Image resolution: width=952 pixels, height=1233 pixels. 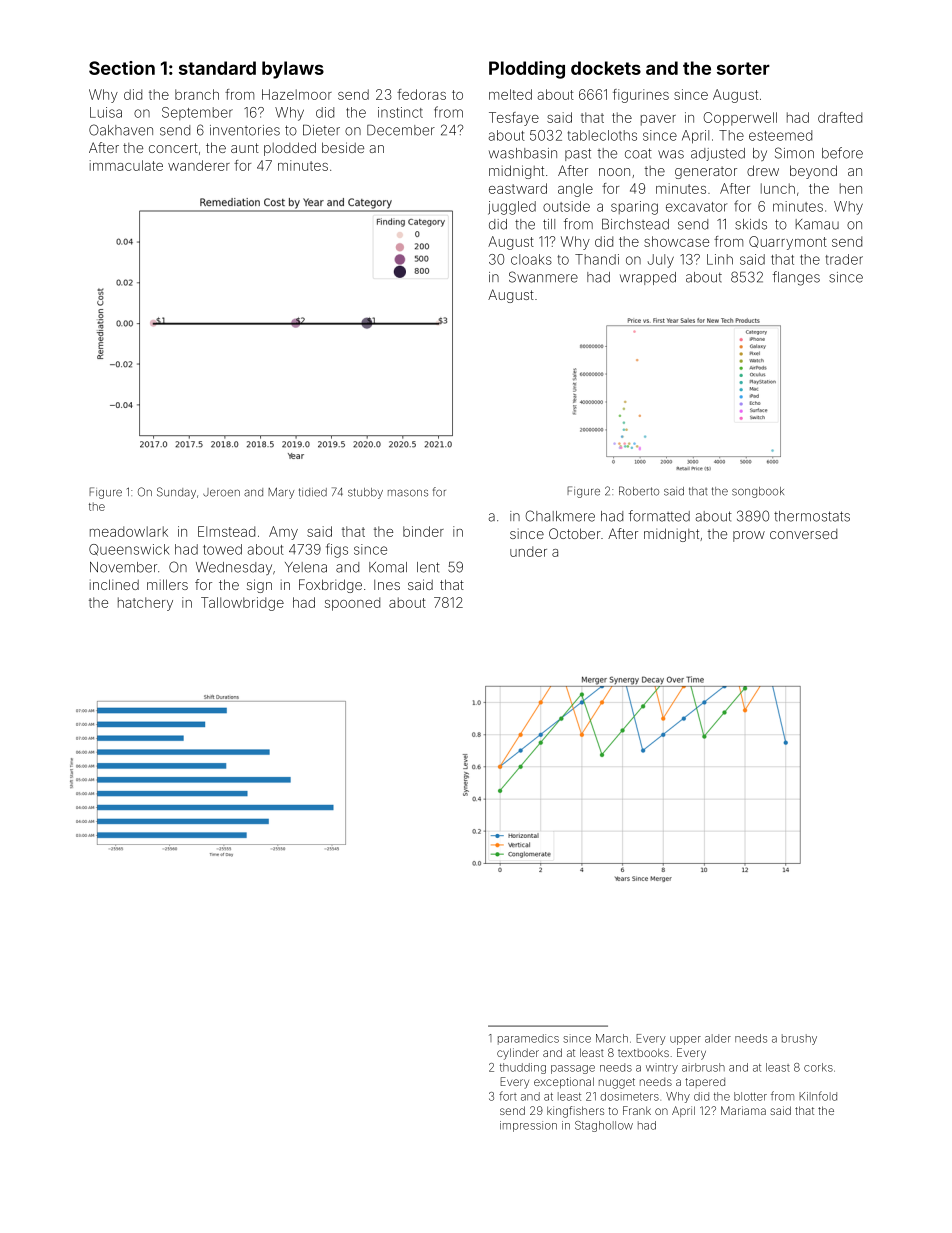 I want to click on fort, so click(x=508, y=1096).
